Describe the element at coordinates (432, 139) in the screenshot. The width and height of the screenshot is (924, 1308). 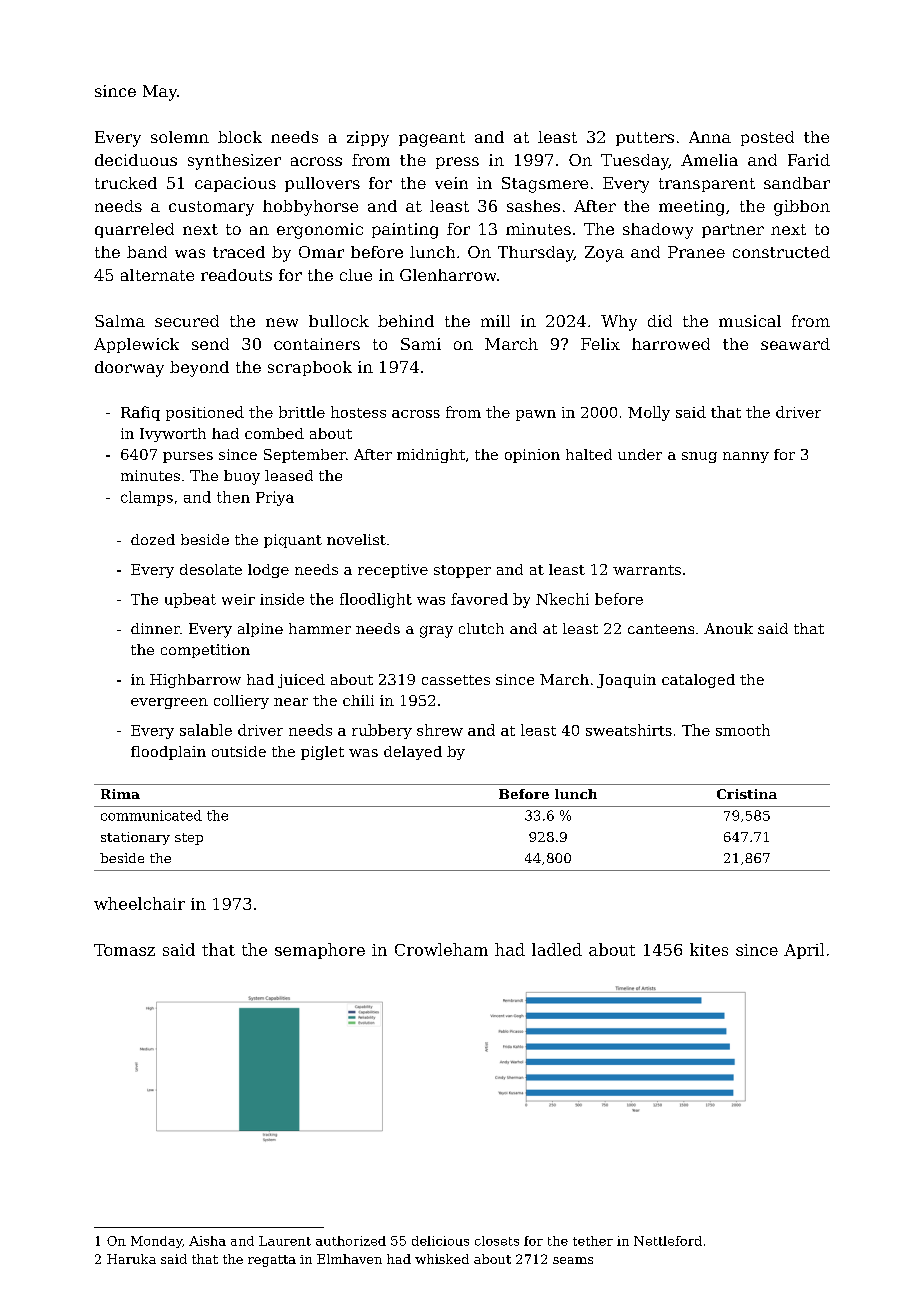
I see `pageant` at that location.
